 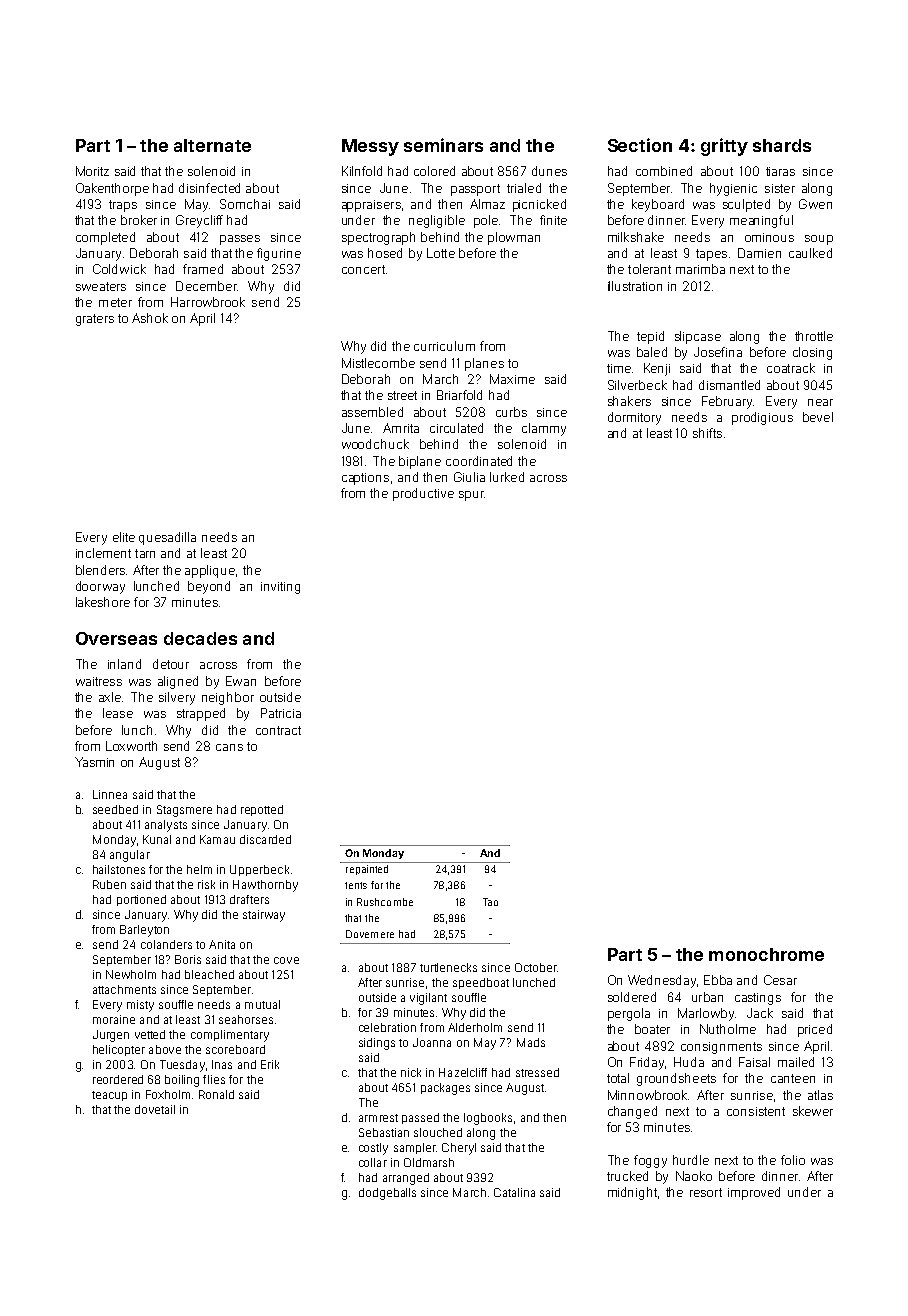 What do you see at coordinates (155, 1109) in the document?
I see `dovetail` at bounding box center [155, 1109].
